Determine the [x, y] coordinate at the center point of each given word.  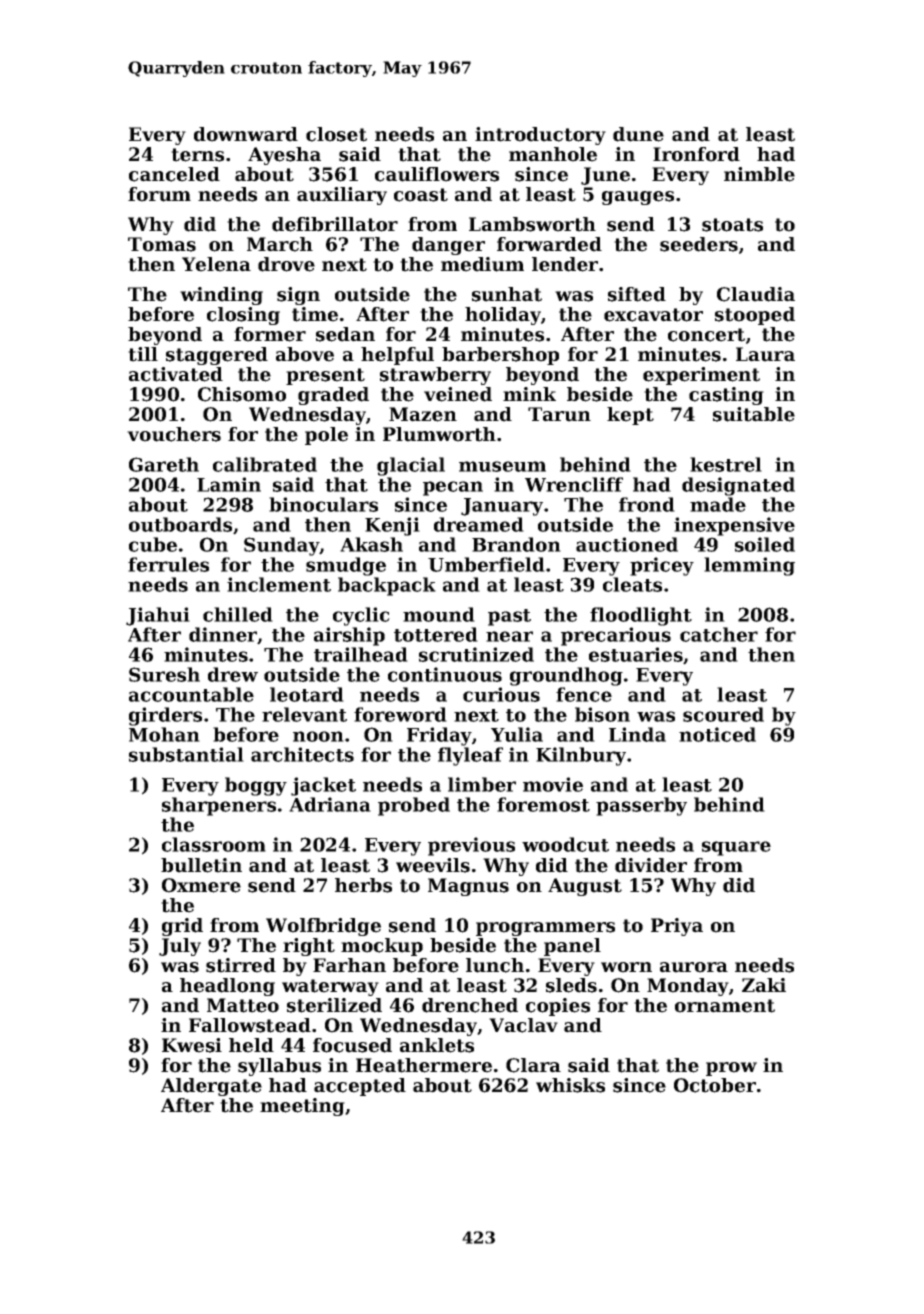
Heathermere [424, 1065]
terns [197, 155]
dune [638, 134]
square [736, 848]
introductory [540, 136]
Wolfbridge [323, 927]
